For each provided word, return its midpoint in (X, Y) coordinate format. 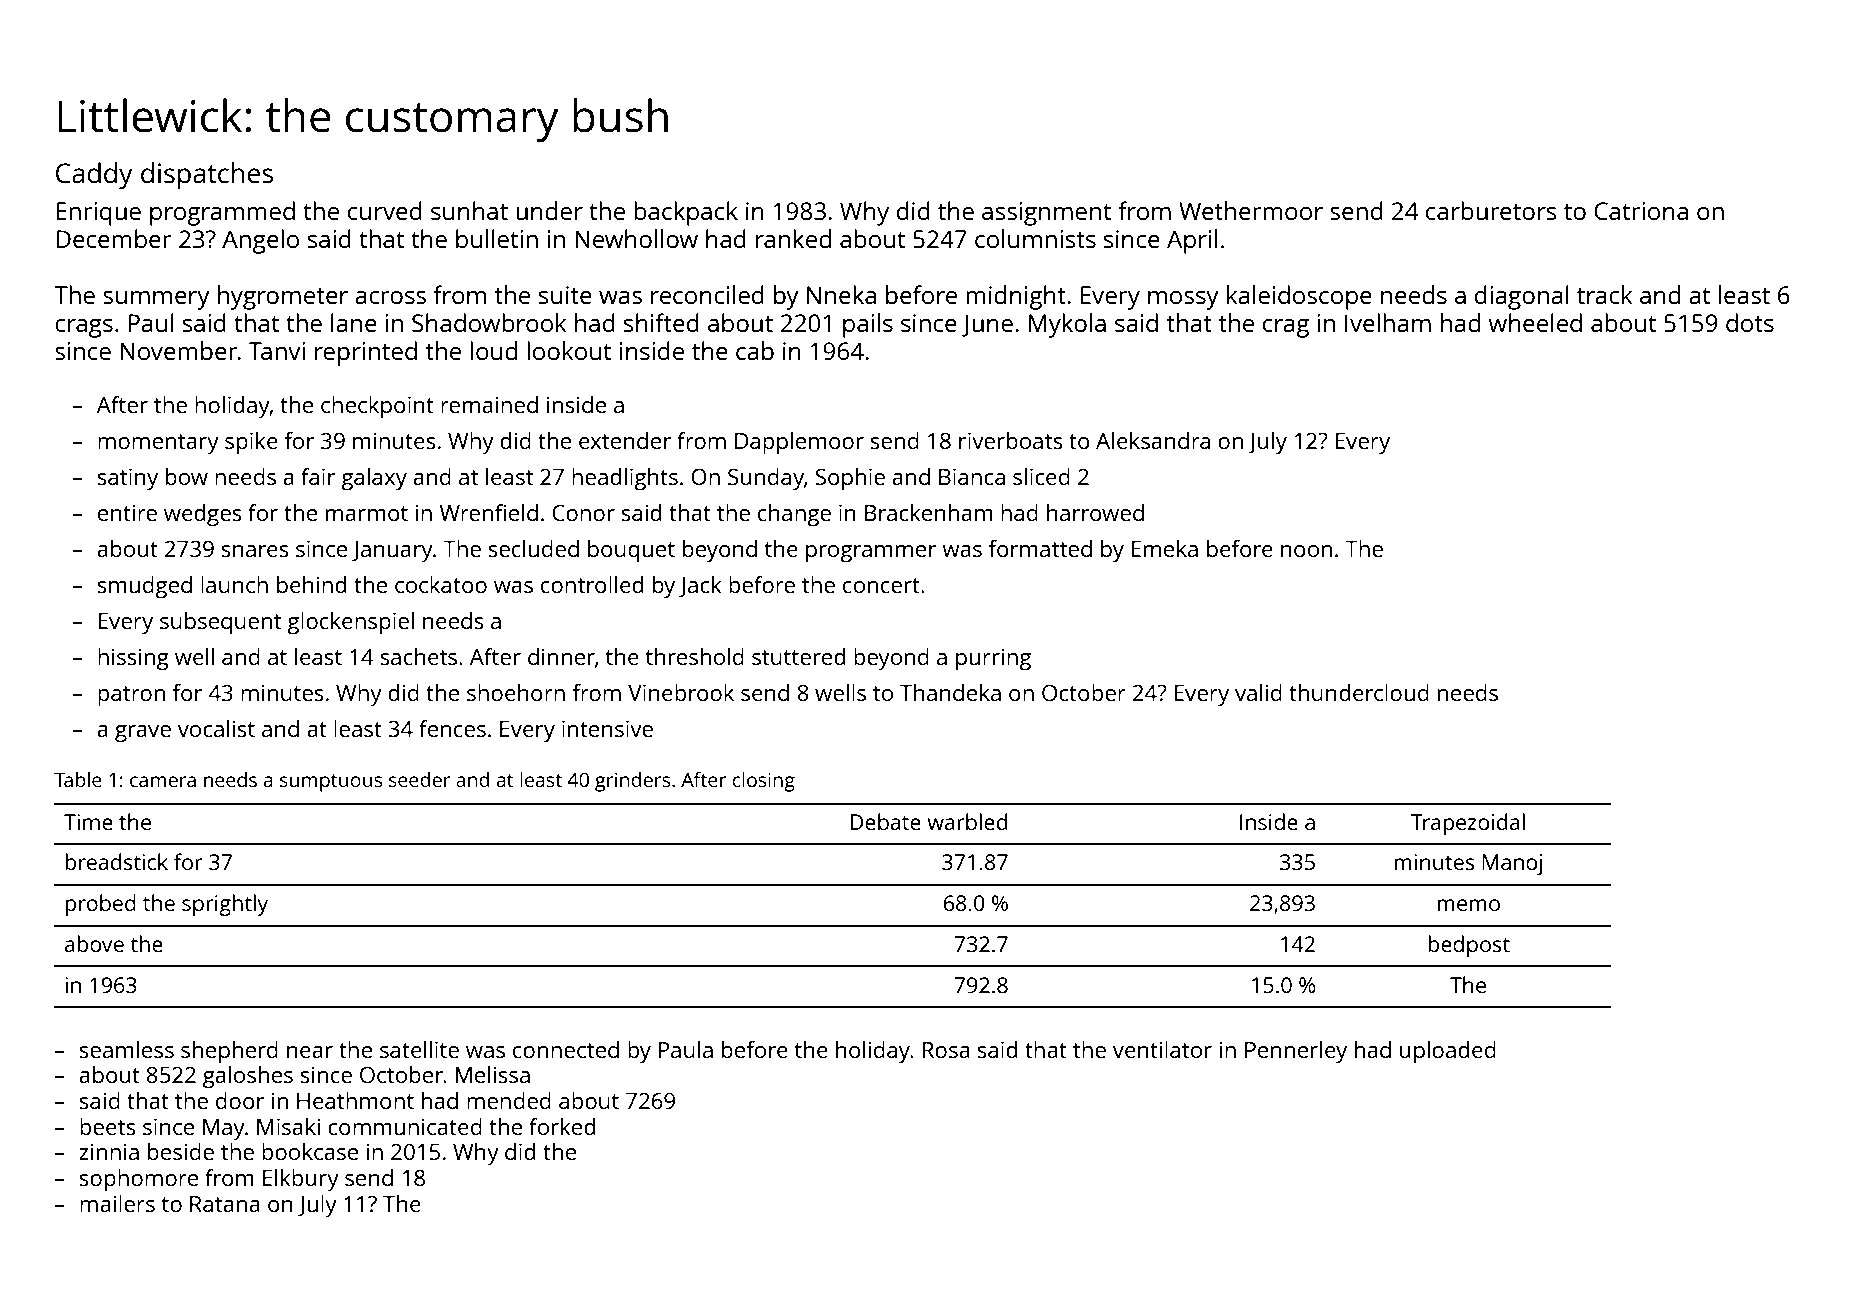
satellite (419, 1049)
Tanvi (277, 351)
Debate (885, 821)
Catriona (1641, 211)
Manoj (1512, 864)
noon (1306, 551)
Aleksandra (1153, 440)
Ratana (225, 1204)
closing (763, 782)
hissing (133, 659)
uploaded (1448, 1052)
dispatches (207, 176)
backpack (686, 213)
